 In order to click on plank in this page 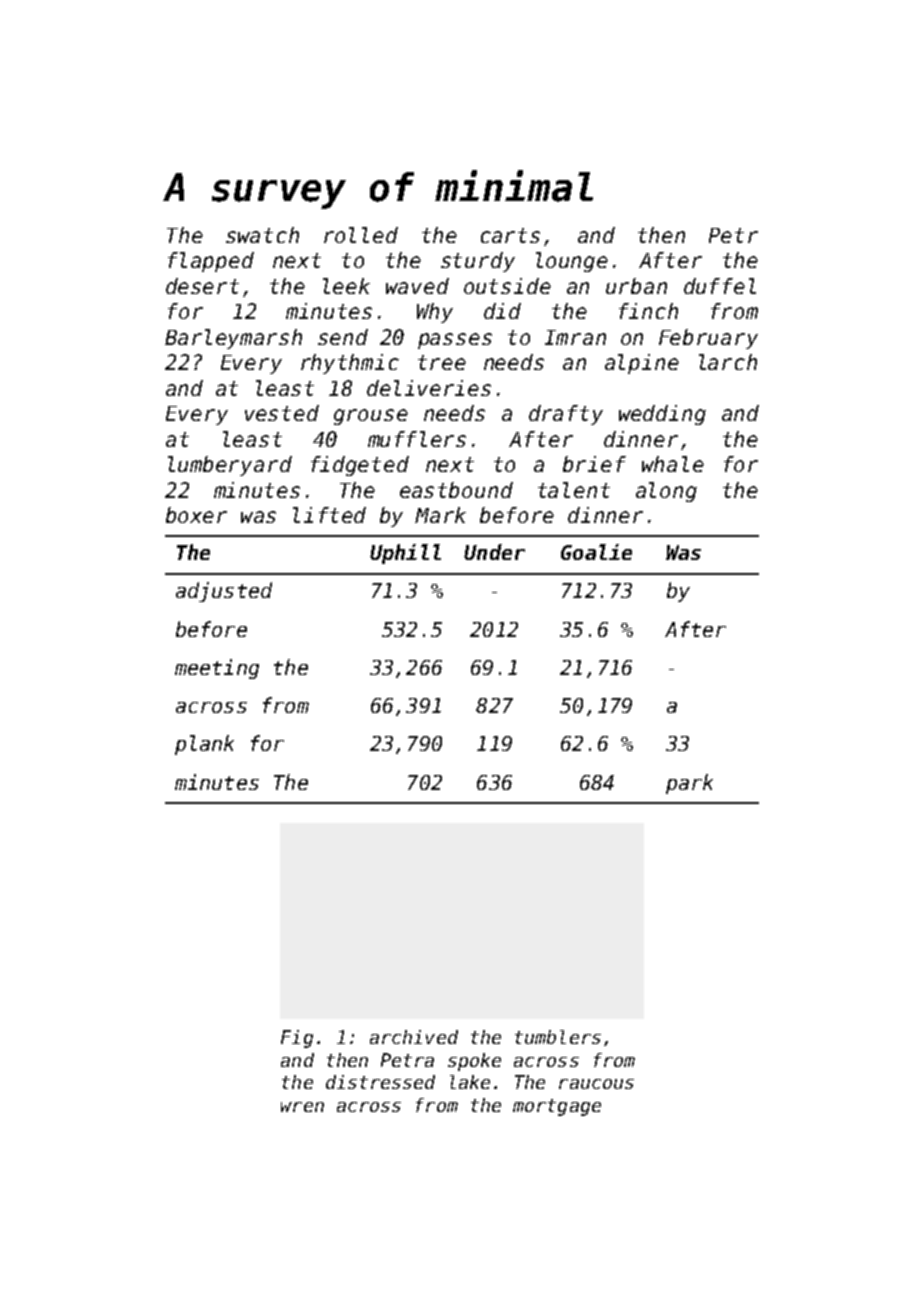, I will do `click(204, 745)`.
